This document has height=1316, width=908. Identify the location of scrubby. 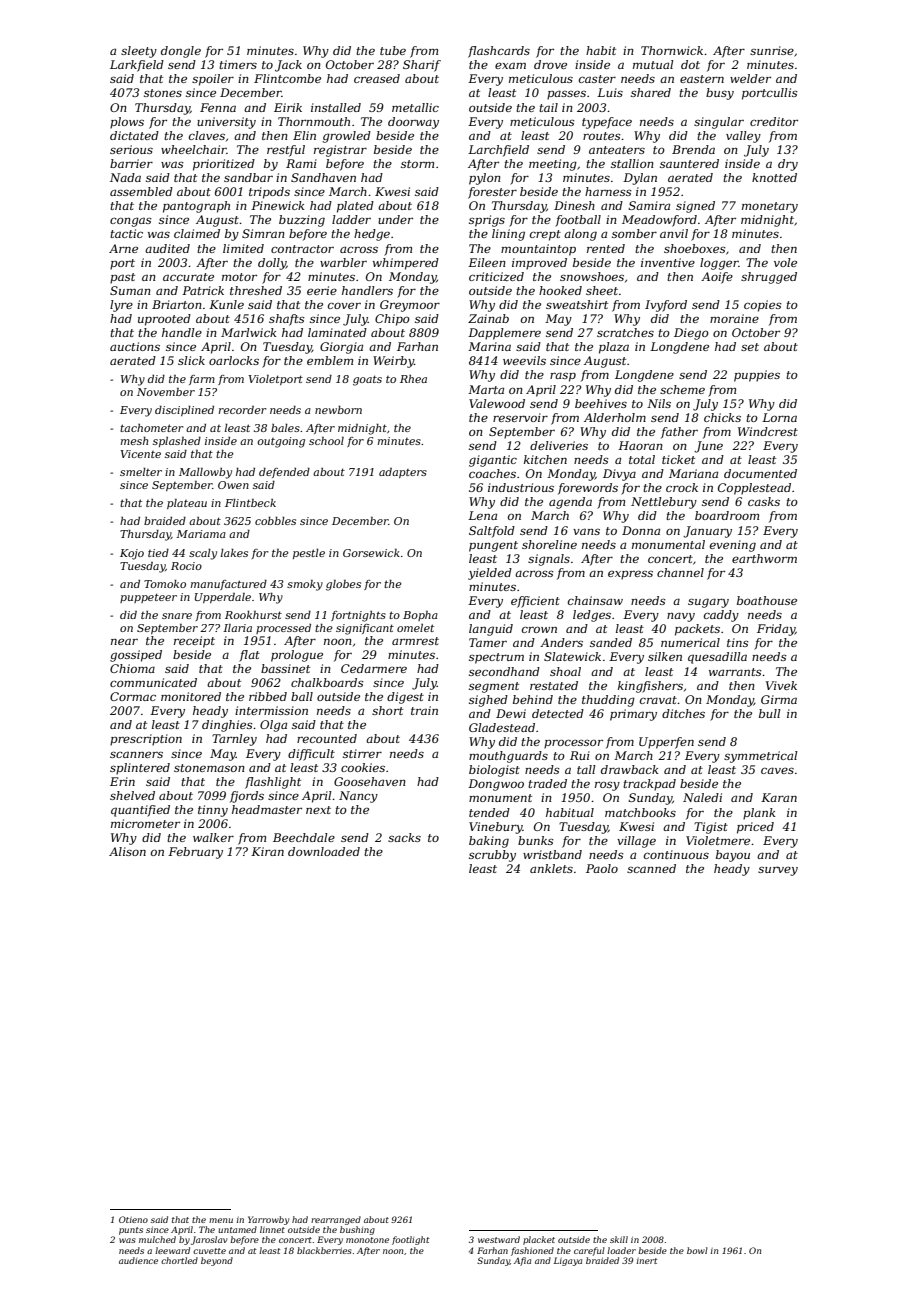
(492, 856).
